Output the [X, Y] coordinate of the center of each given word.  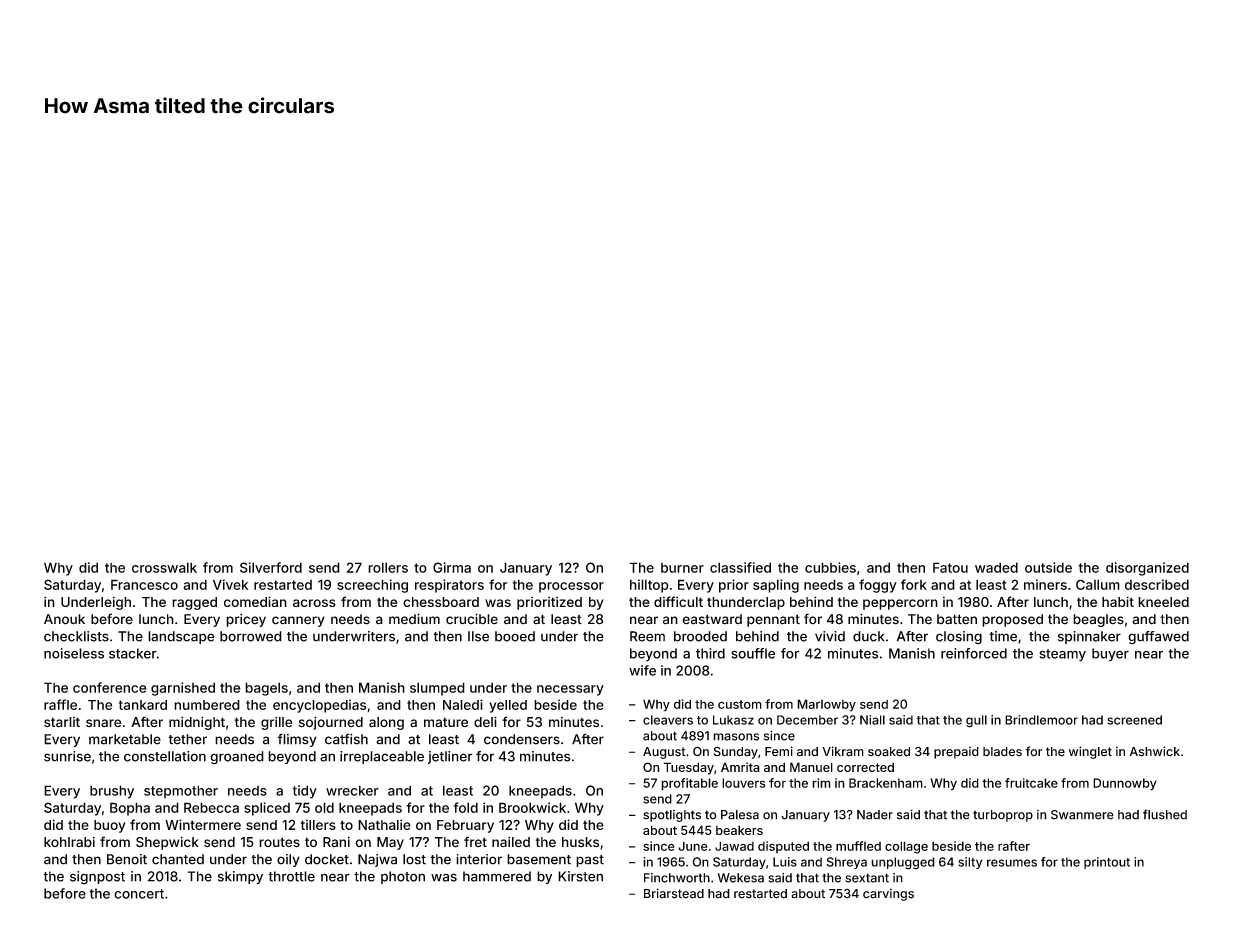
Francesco [144, 584]
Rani [336, 842]
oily [288, 860]
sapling [776, 586]
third [710, 653]
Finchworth [677, 878]
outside [1048, 567]
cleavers [668, 720]
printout [1107, 863]
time [1003, 636]
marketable [125, 739]
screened [1134, 720]
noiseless [74, 653]
